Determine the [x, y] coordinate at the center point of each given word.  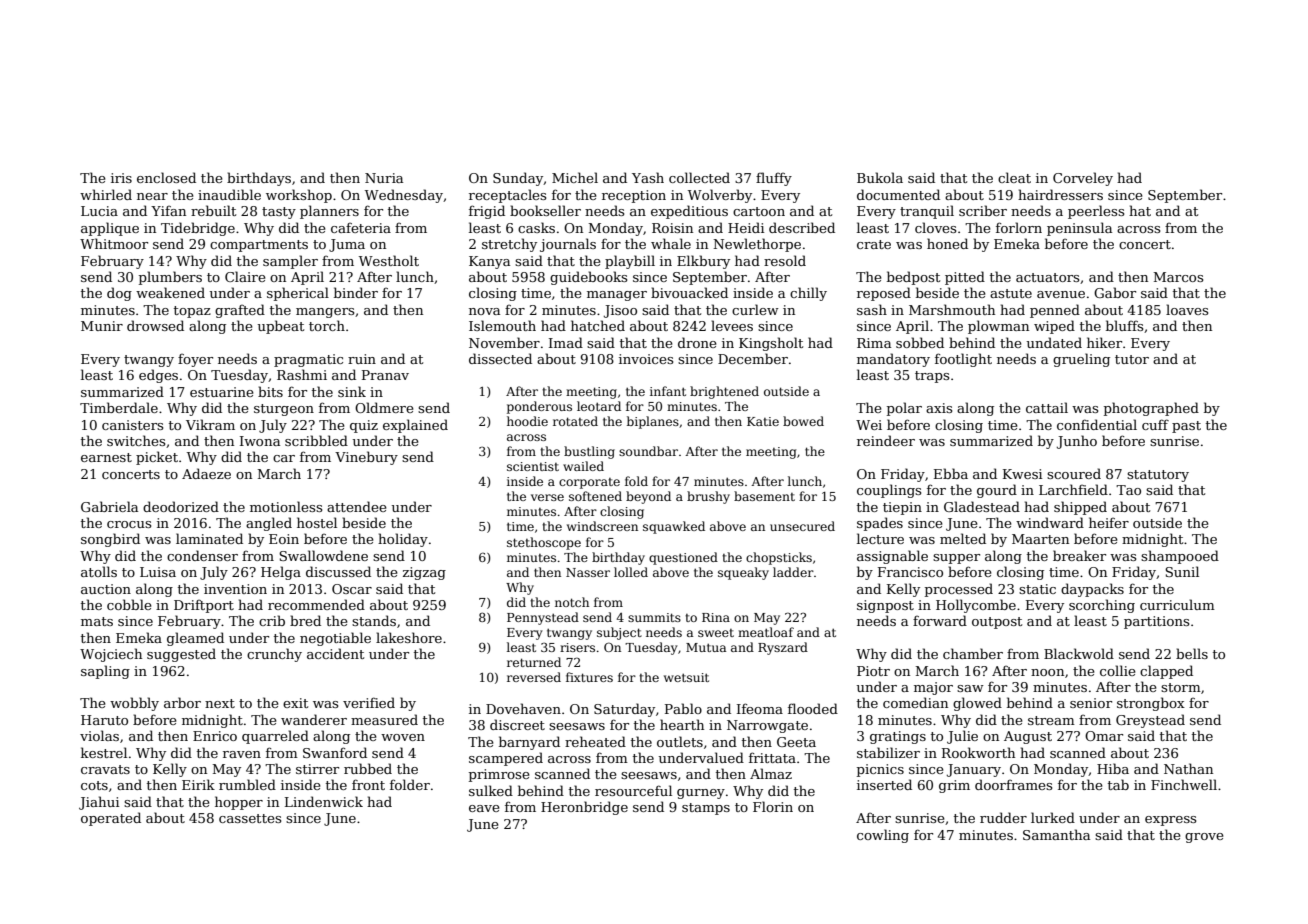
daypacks [1092, 590]
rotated [575, 421]
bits [270, 391]
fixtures [589, 677]
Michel [575, 177]
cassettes [250, 818]
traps [932, 377]
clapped [1166, 672]
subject [619, 633]
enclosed [166, 177]
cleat [1014, 177]
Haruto [104, 720]
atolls [99, 571]
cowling [883, 836]
